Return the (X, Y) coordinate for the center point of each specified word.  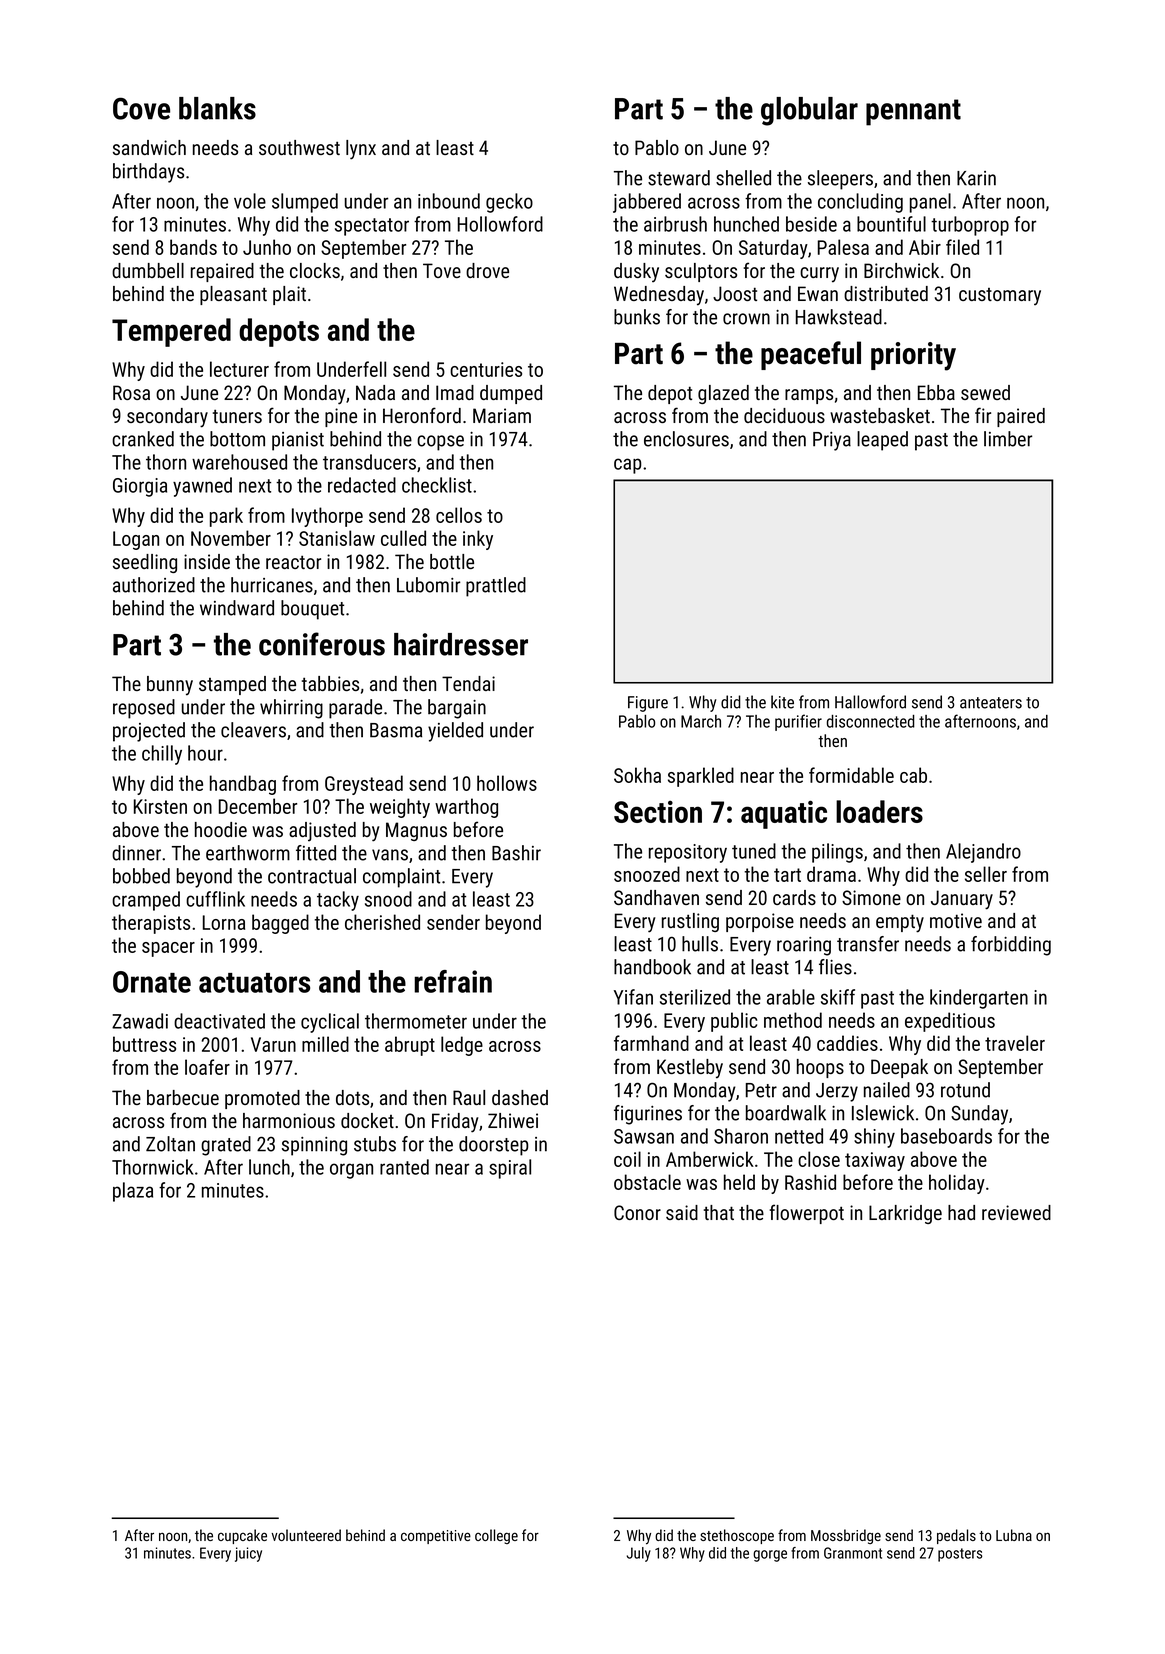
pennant (913, 112)
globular (809, 111)
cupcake (242, 1536)
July (639, 1554)
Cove (141, 108)
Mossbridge (846, 1536)
